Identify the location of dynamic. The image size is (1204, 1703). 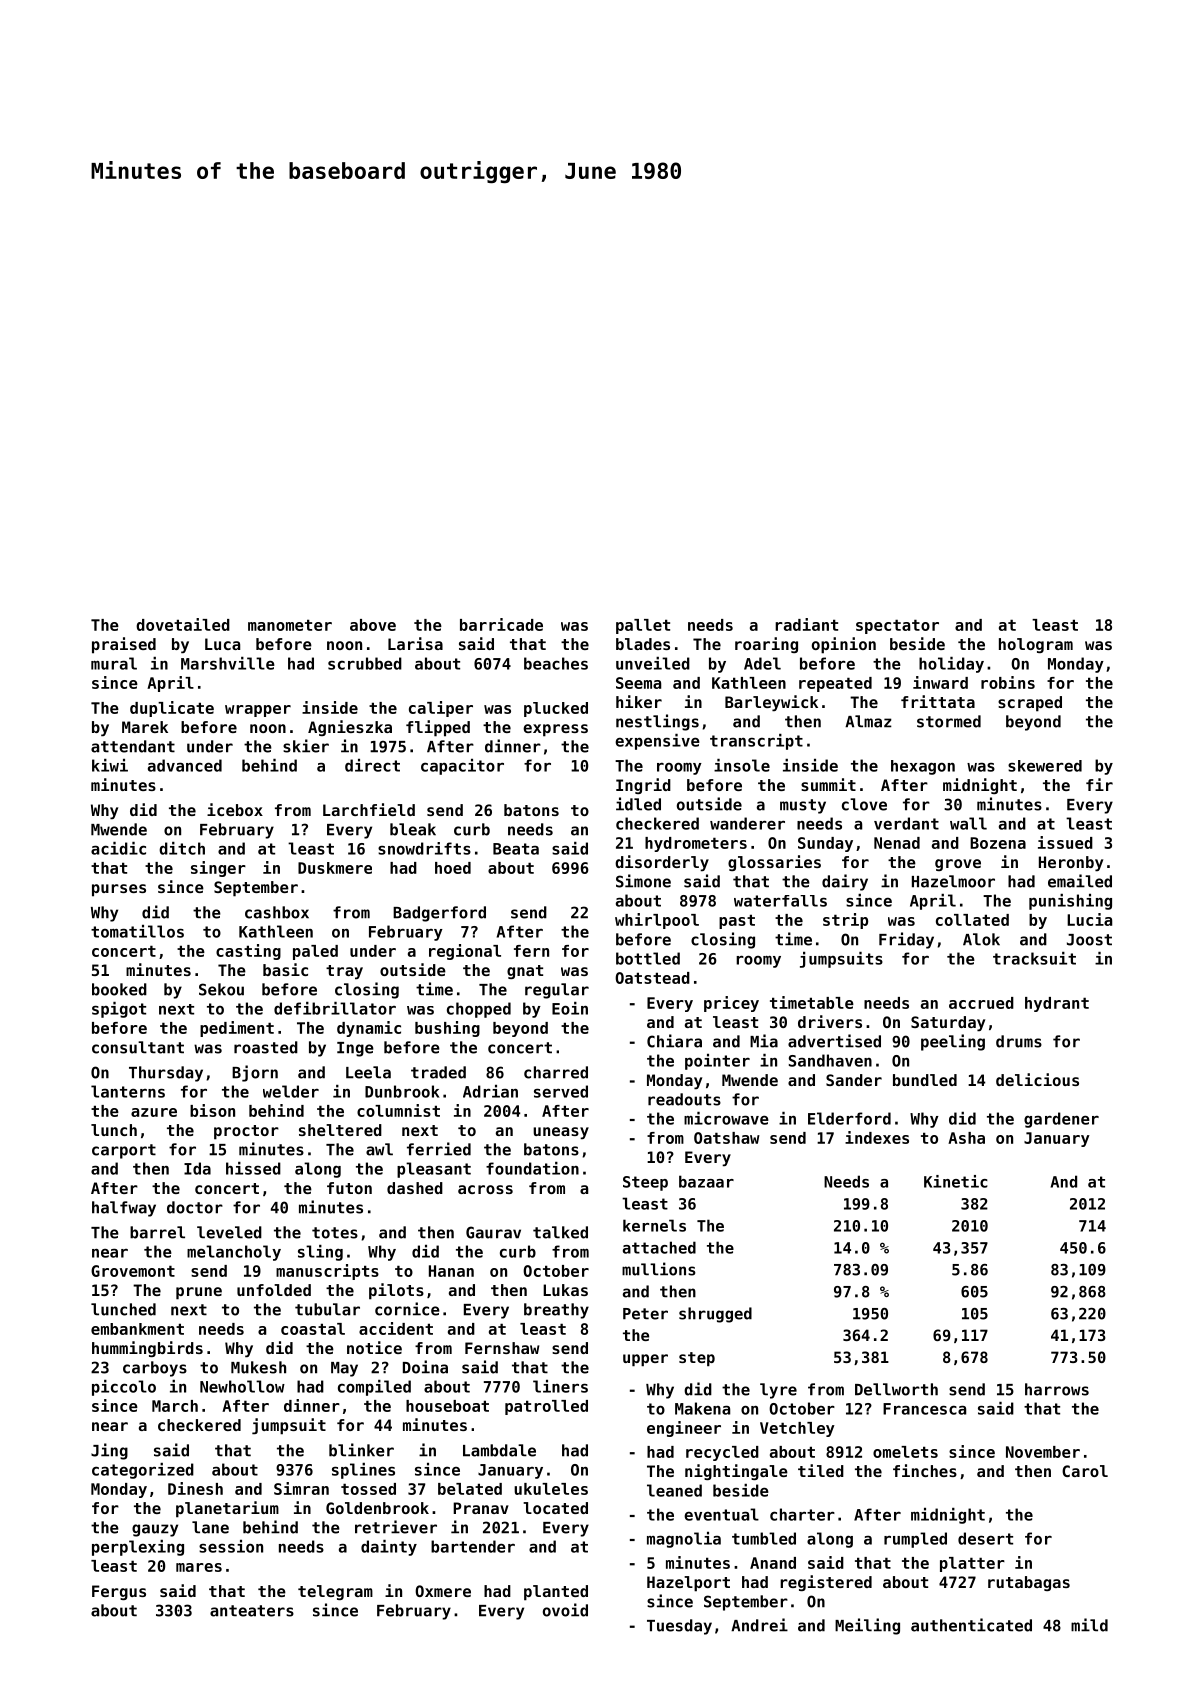
(369, 1029).
